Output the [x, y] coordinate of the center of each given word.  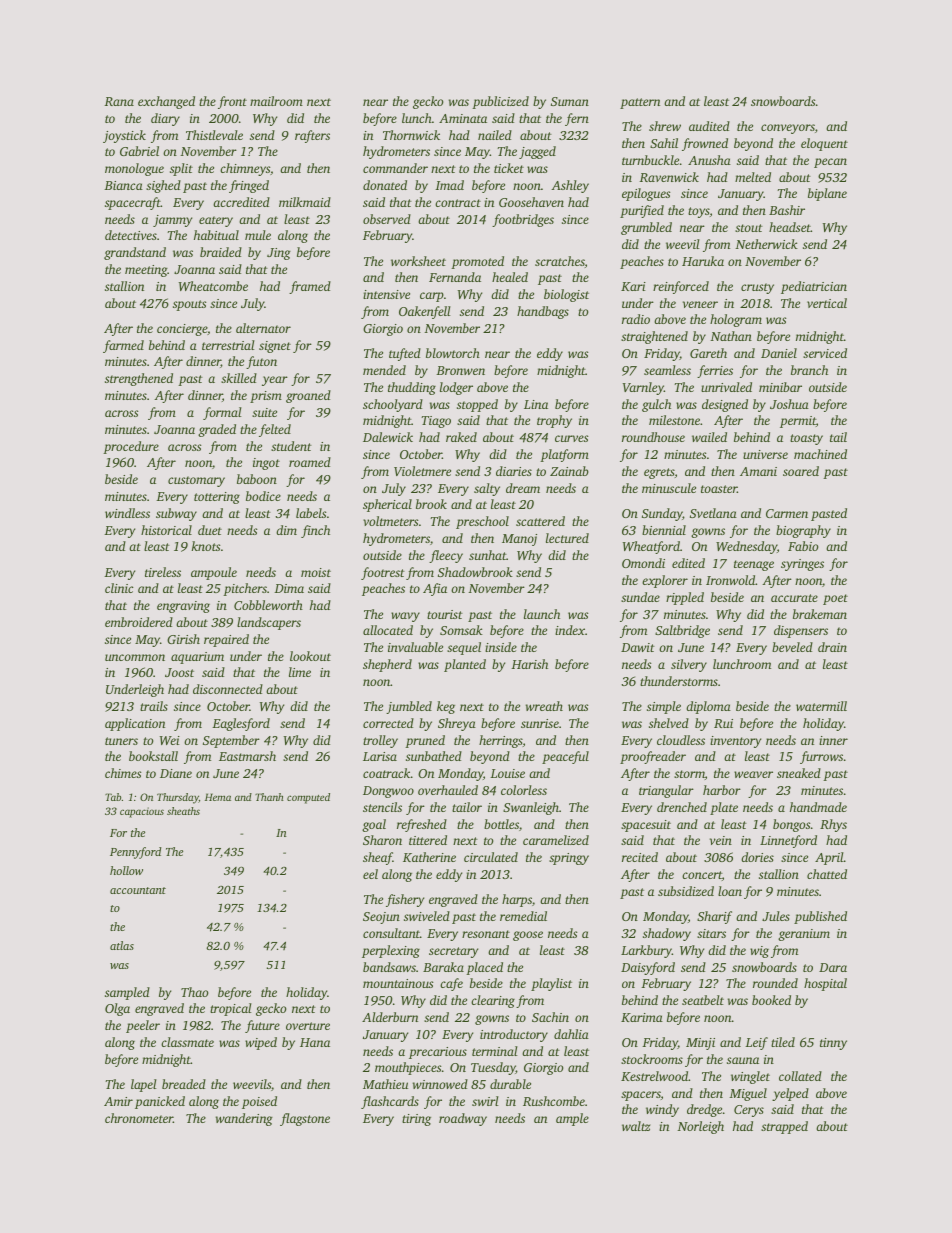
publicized [500, 102]
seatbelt [703, 1000]
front [232, 102]
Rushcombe [554, 1101]
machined [820, 454]
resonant [486, 934]
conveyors [788, 129]
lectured [567, 538]
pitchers [245, 589]
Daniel [779, 353]
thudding [412, 388]
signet [275, 347]
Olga [117, 1009]
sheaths [183, 811]
